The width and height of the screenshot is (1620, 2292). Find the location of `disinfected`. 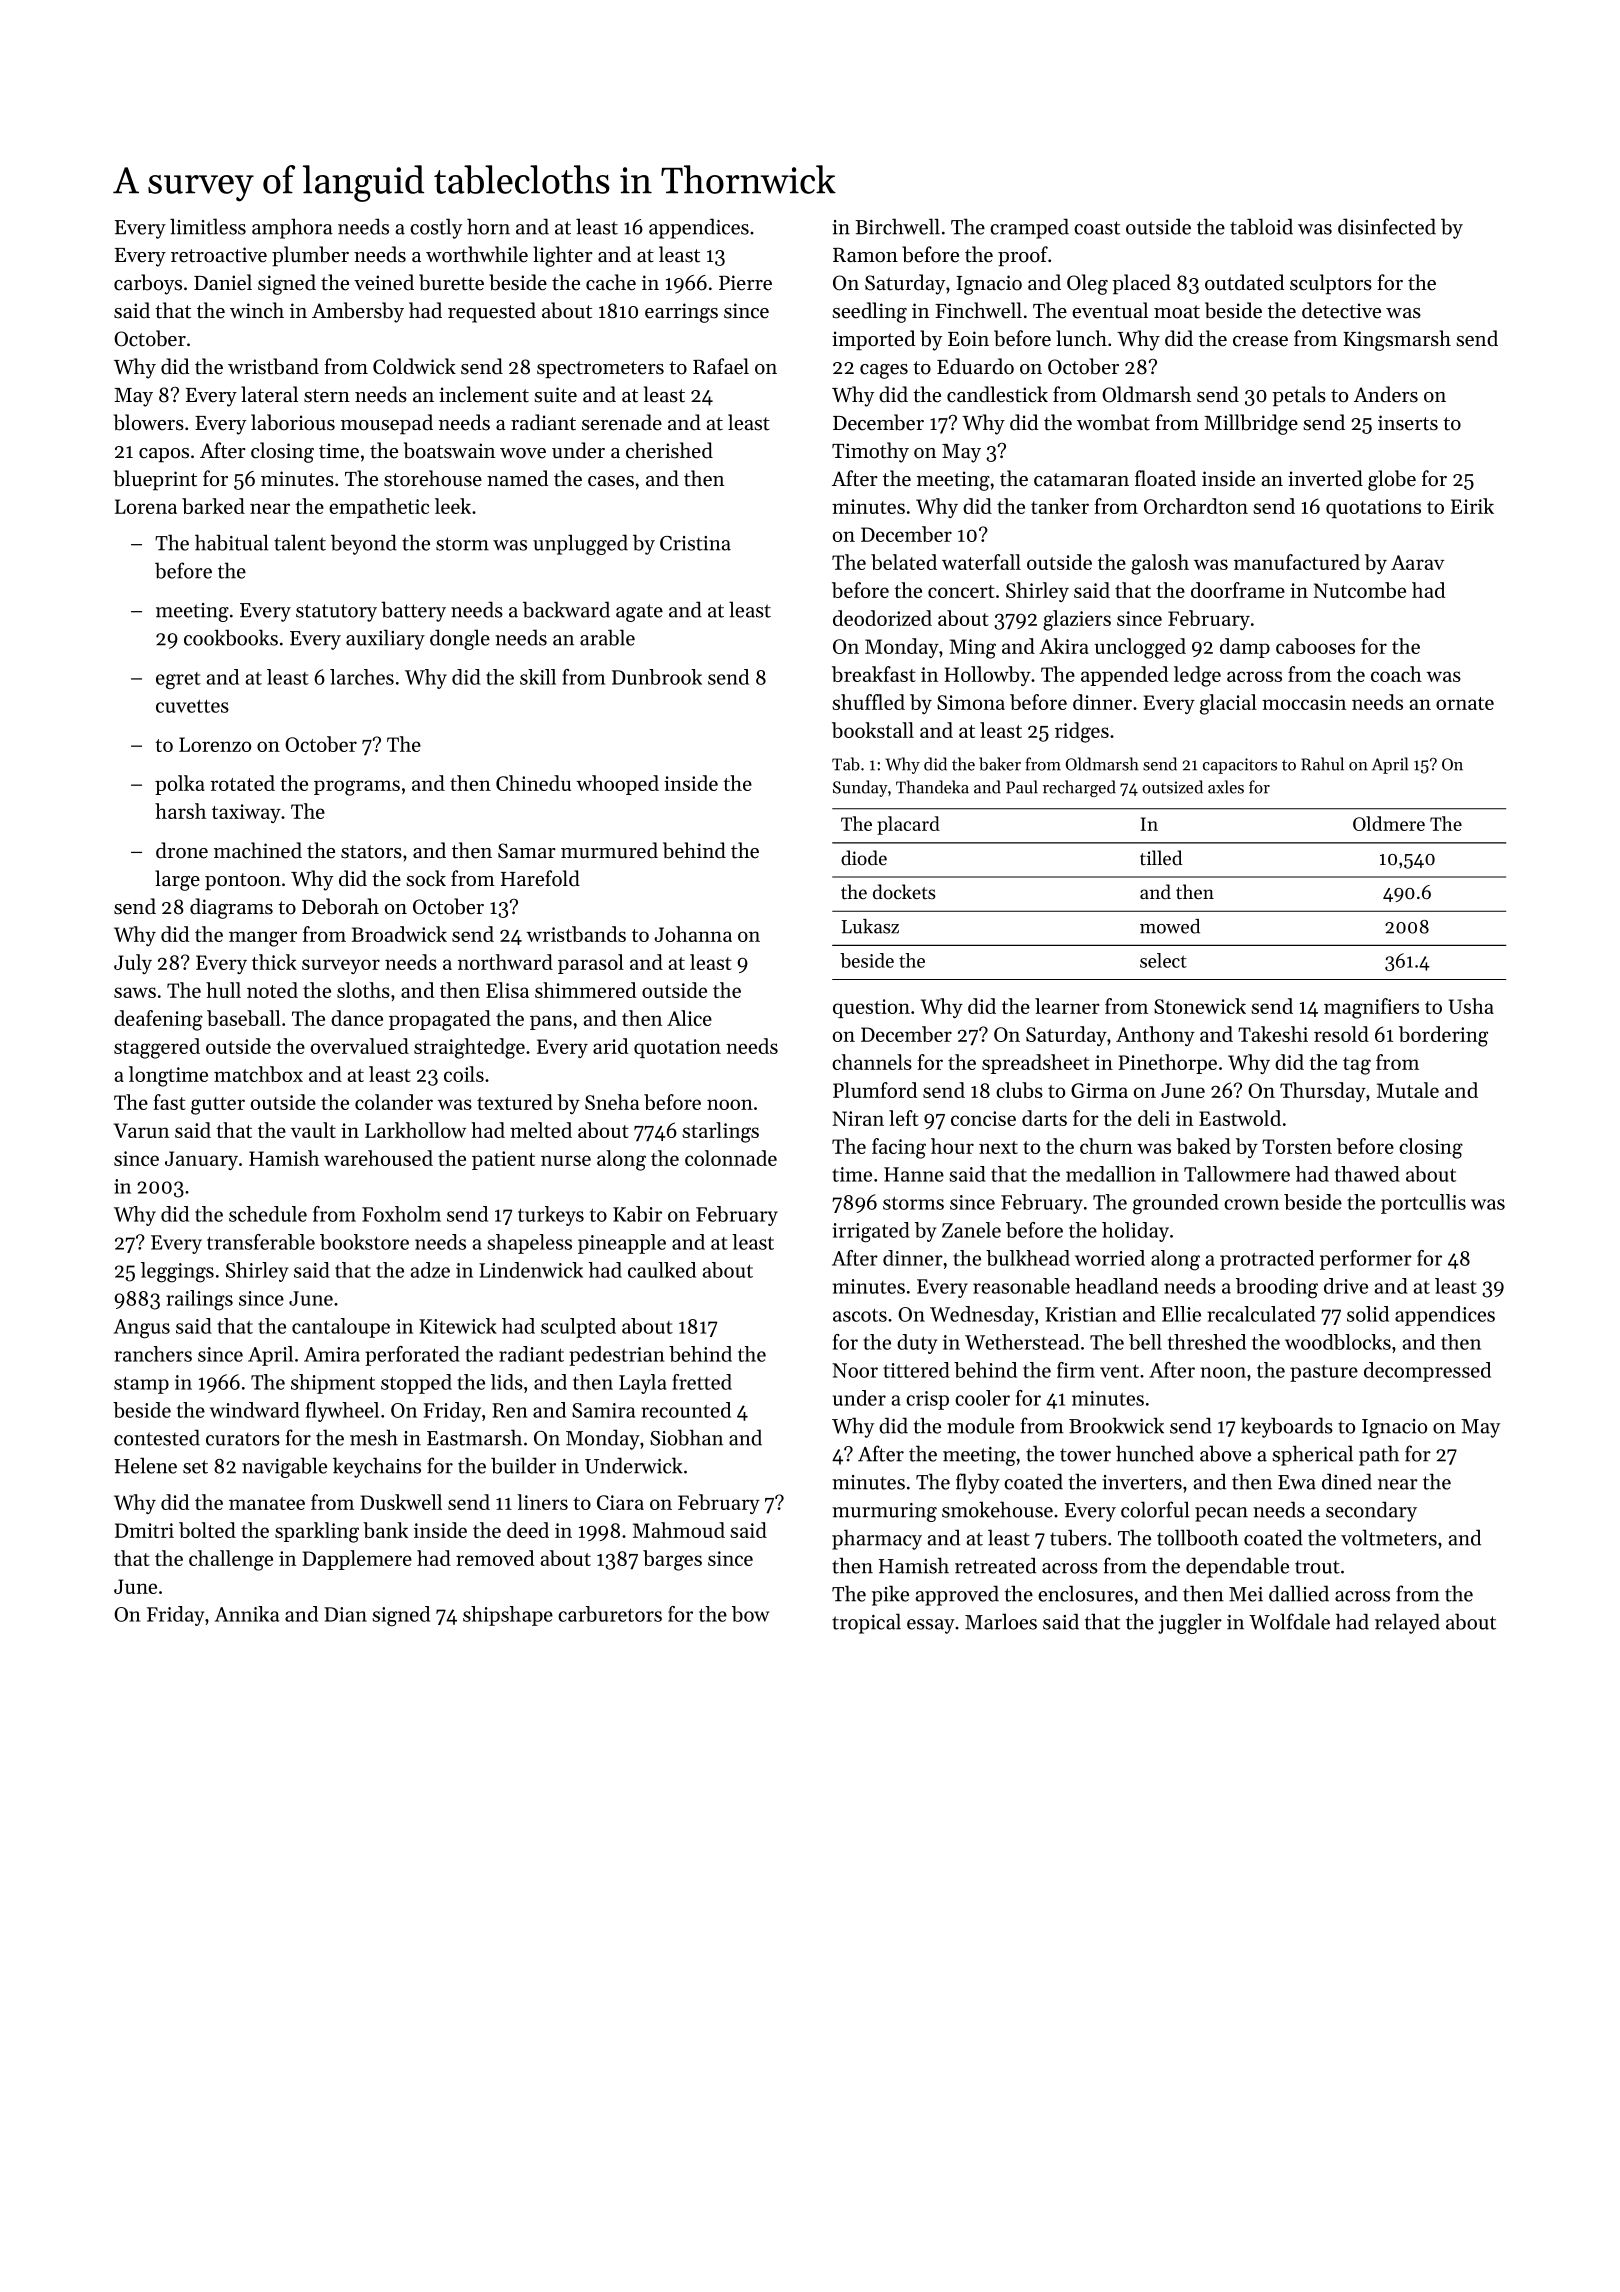

disinfected is located at coordinates (1387, 226).
